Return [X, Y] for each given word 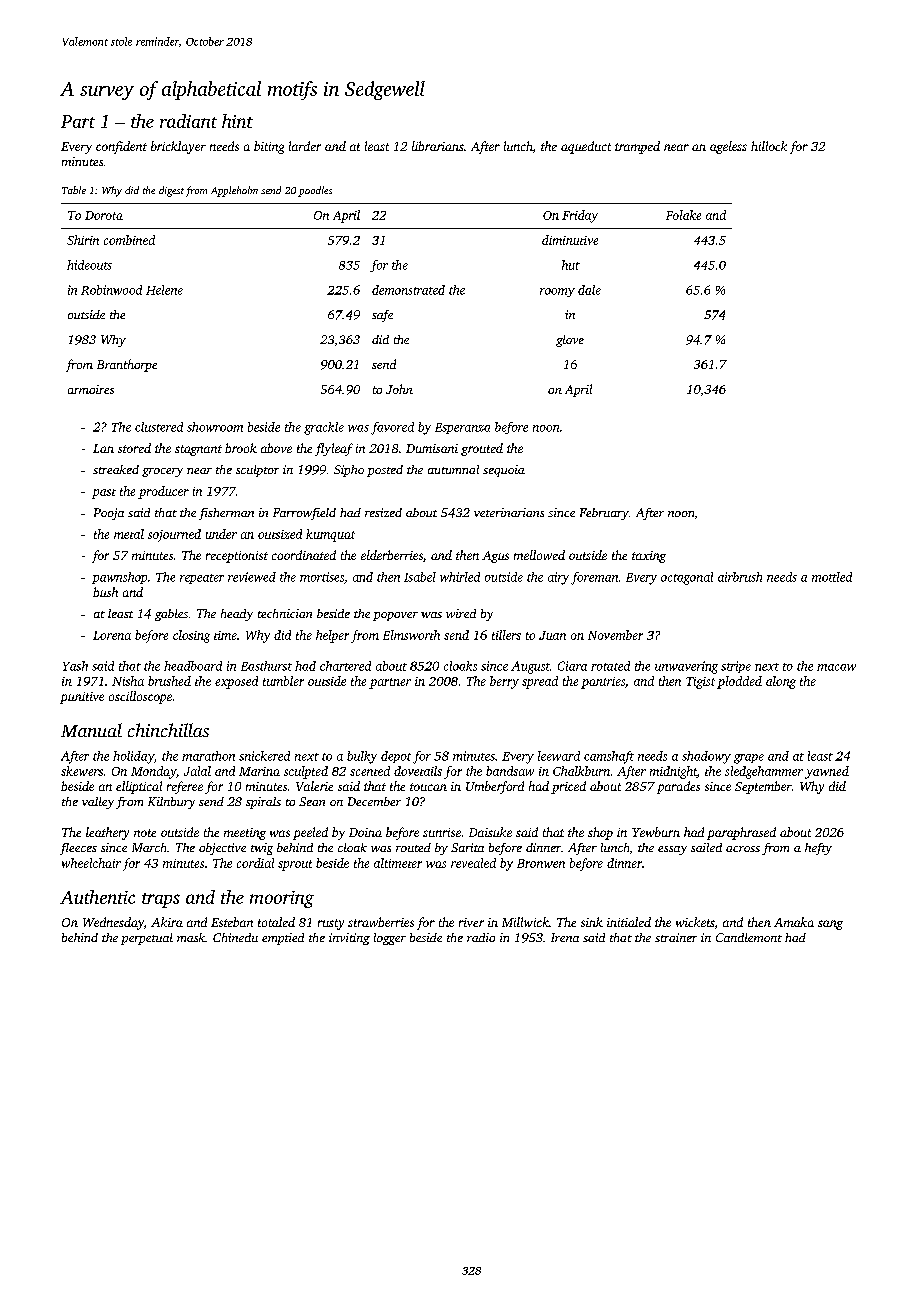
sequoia [504, 471]
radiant [188, 121]
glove [570, 341]
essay [672, 850]
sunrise [442, 832]
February [604, 514]
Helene [164, 290]
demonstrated [408, 290]
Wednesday [113, 923]
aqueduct [586, 147]
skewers [82, 771]
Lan [103, 448]
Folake [683, 215]
